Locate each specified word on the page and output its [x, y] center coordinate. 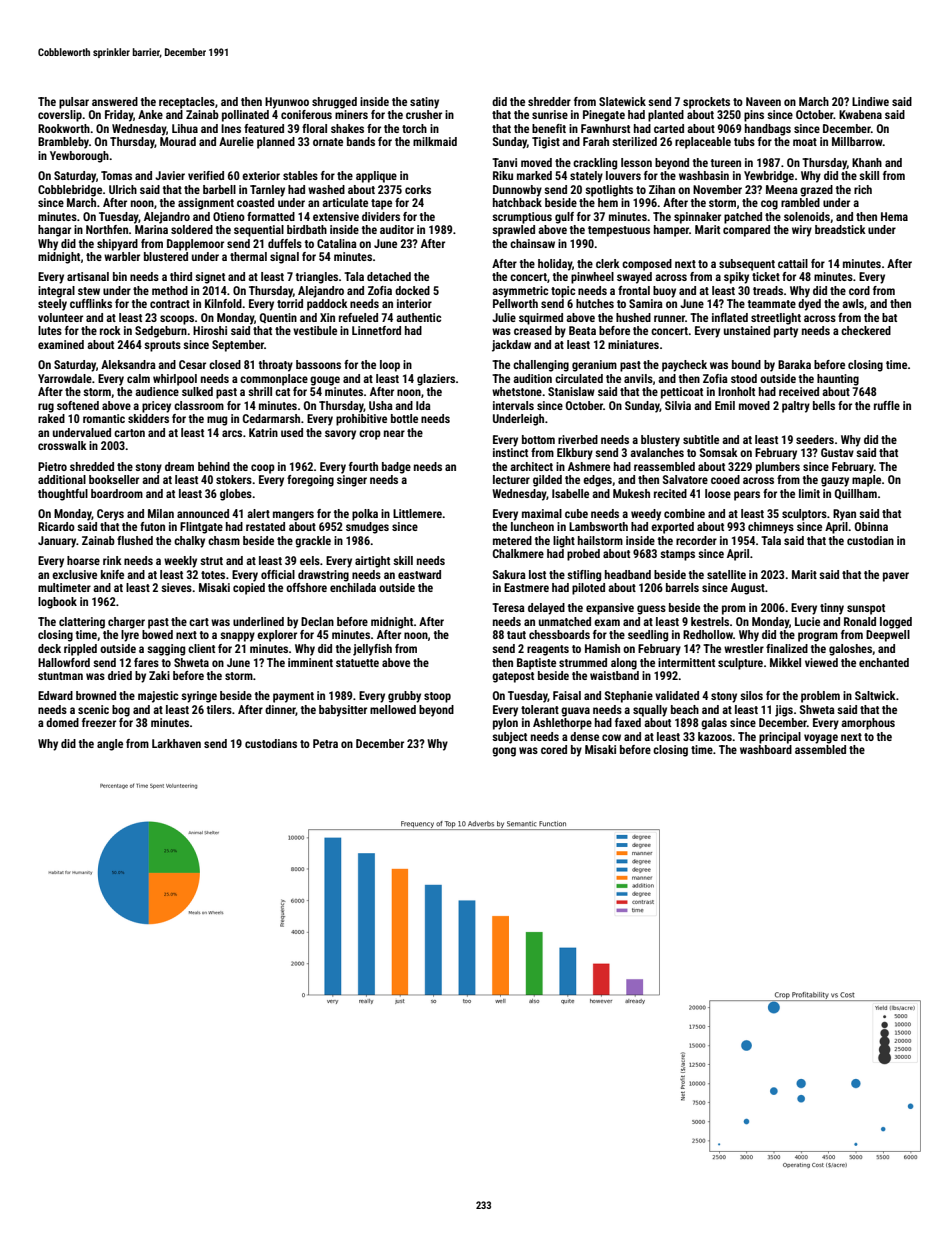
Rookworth [64, 128]
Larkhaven [176, 743]
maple [866, 481]
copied [249, 589]
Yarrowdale [65, 378]
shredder [549, 101]
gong [504, 752]
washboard [766, 749]
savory [340, 435]
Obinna [871, 526]
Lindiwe [870, 101]
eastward [419, 574]
